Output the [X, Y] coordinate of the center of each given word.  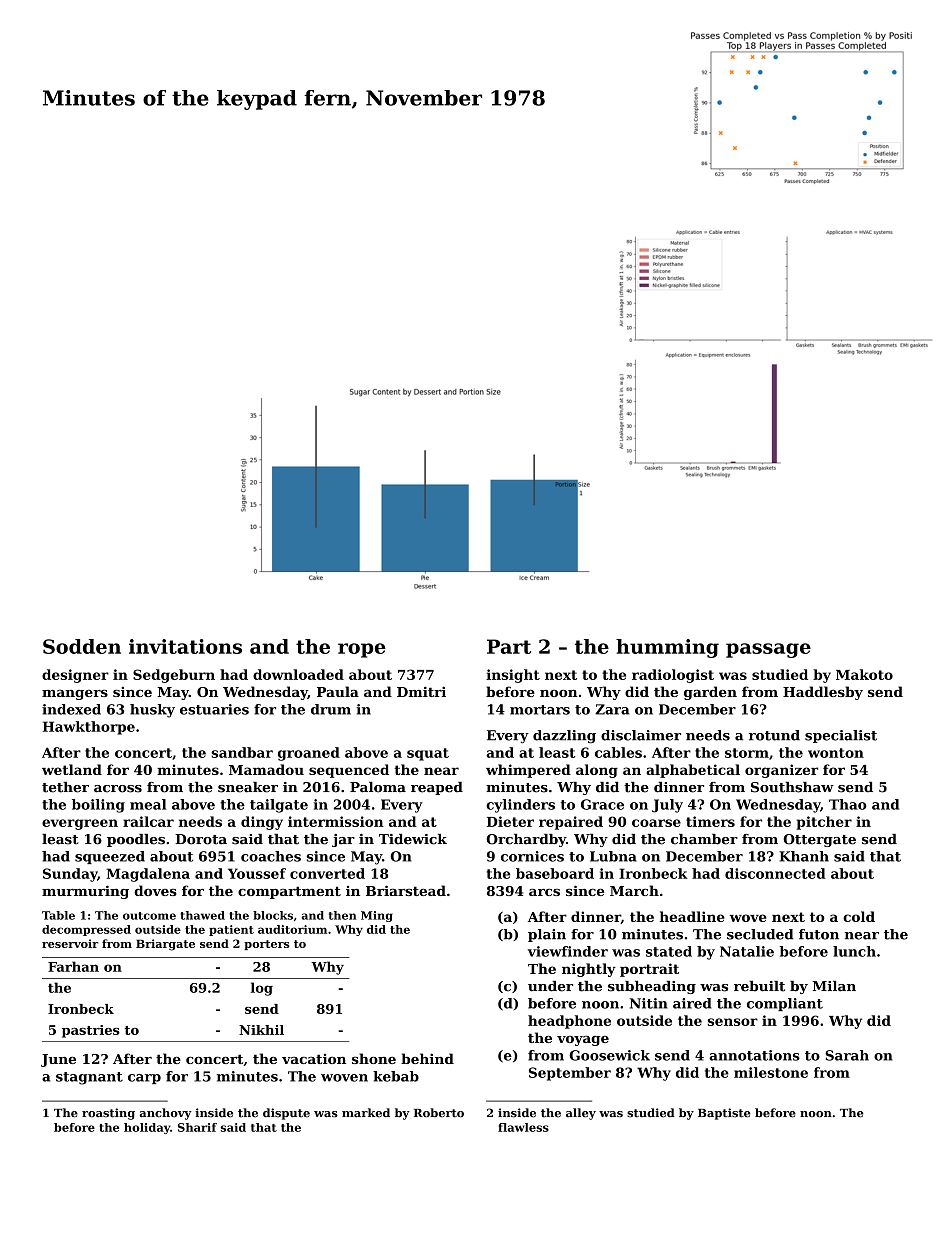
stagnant [89, 1078]
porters [267, 945]
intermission [336, 821]
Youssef [257, 873]
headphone [569, 1022]
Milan [834, 986]
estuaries [214, 709]
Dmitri [421, 691]
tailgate [279, 806]
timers [710, 821]
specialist [841, 736]
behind [427, 1058]
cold [859, 916]
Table [58, 915]
